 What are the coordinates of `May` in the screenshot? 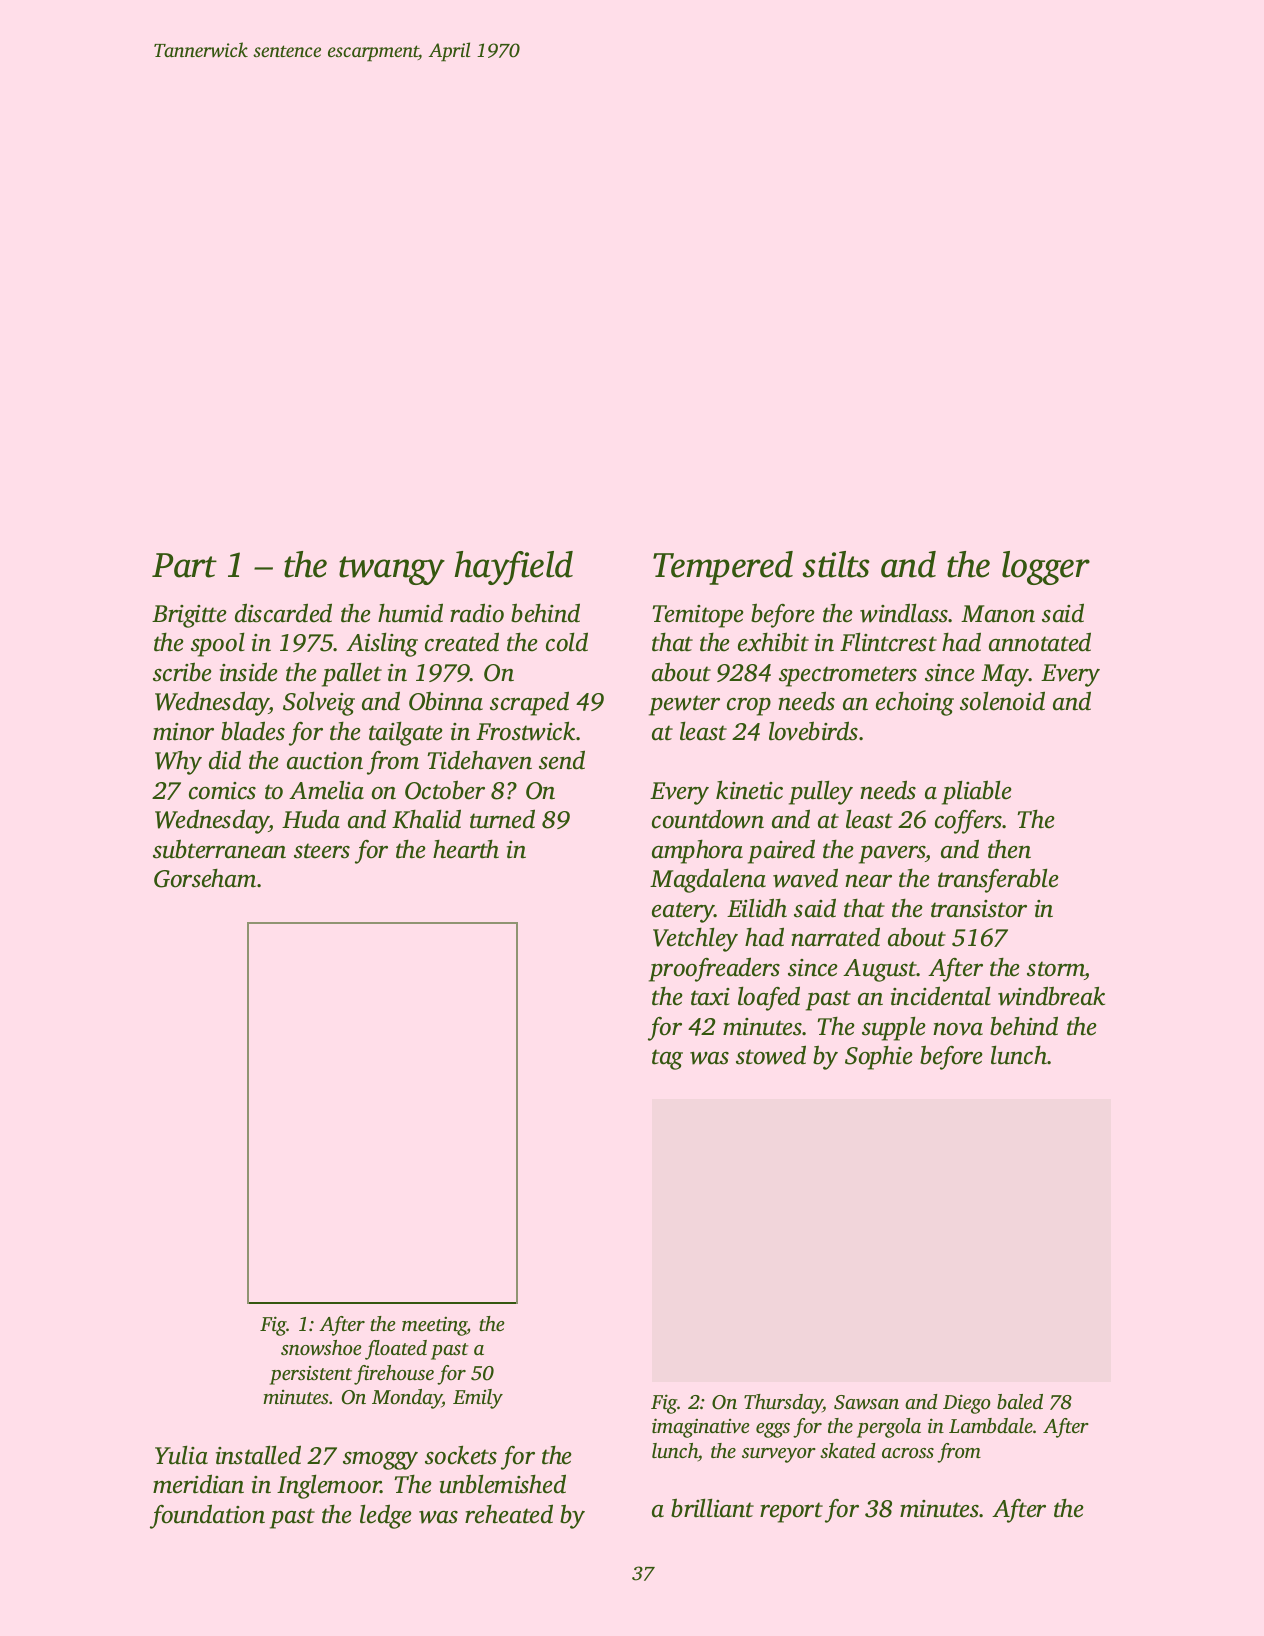 It's located at (1005, 675).
